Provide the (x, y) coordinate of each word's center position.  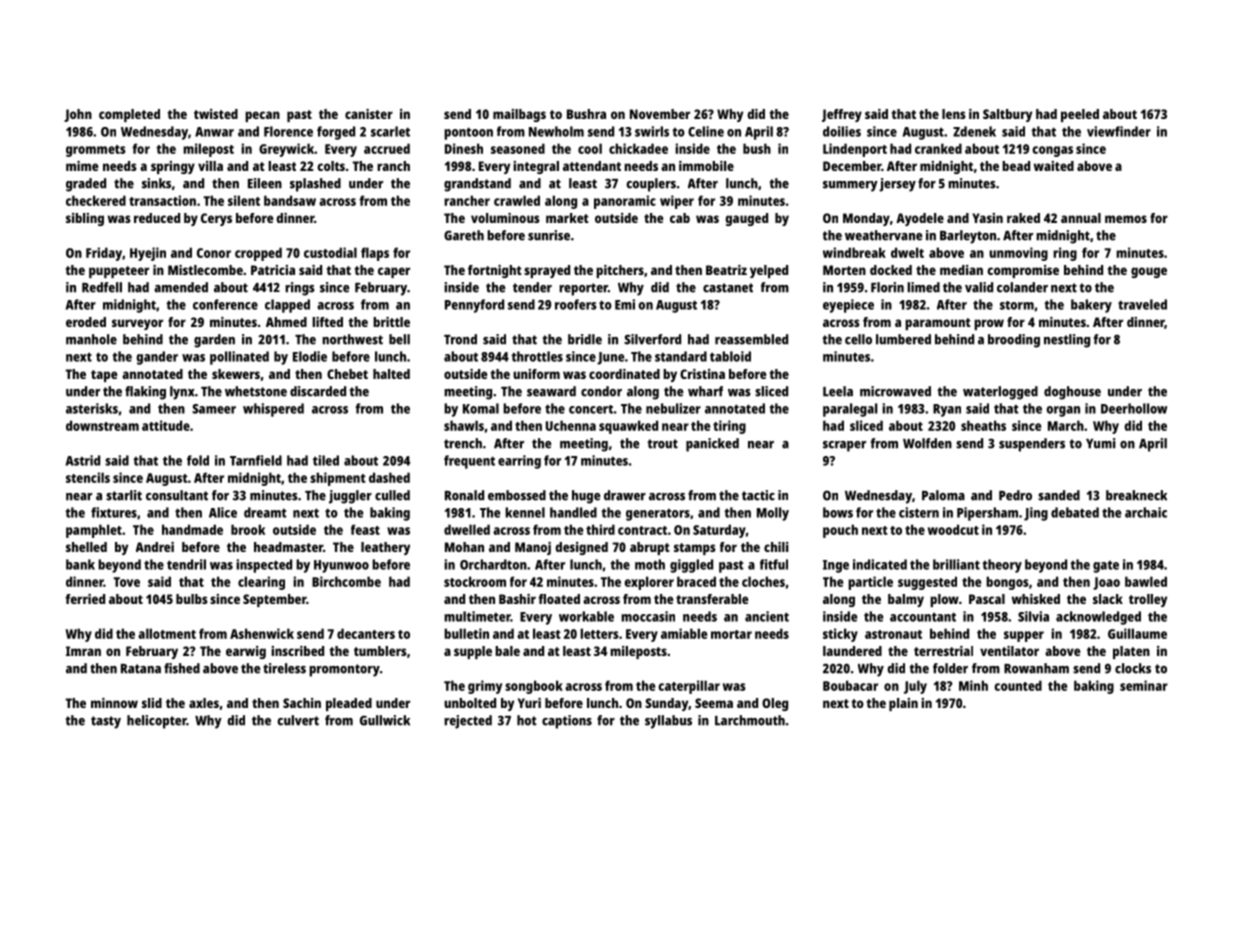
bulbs (192, 599)
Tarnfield (256, 460)
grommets (96, 151)
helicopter (157, 722)
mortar (731, 634)
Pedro (1015, 495)
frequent (469, 462)
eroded (86, 322)
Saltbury (1007, 115)
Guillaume (1137, 633)
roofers (576, 304)
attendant (592, 166)
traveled (1142, 304)
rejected (468, 722)
